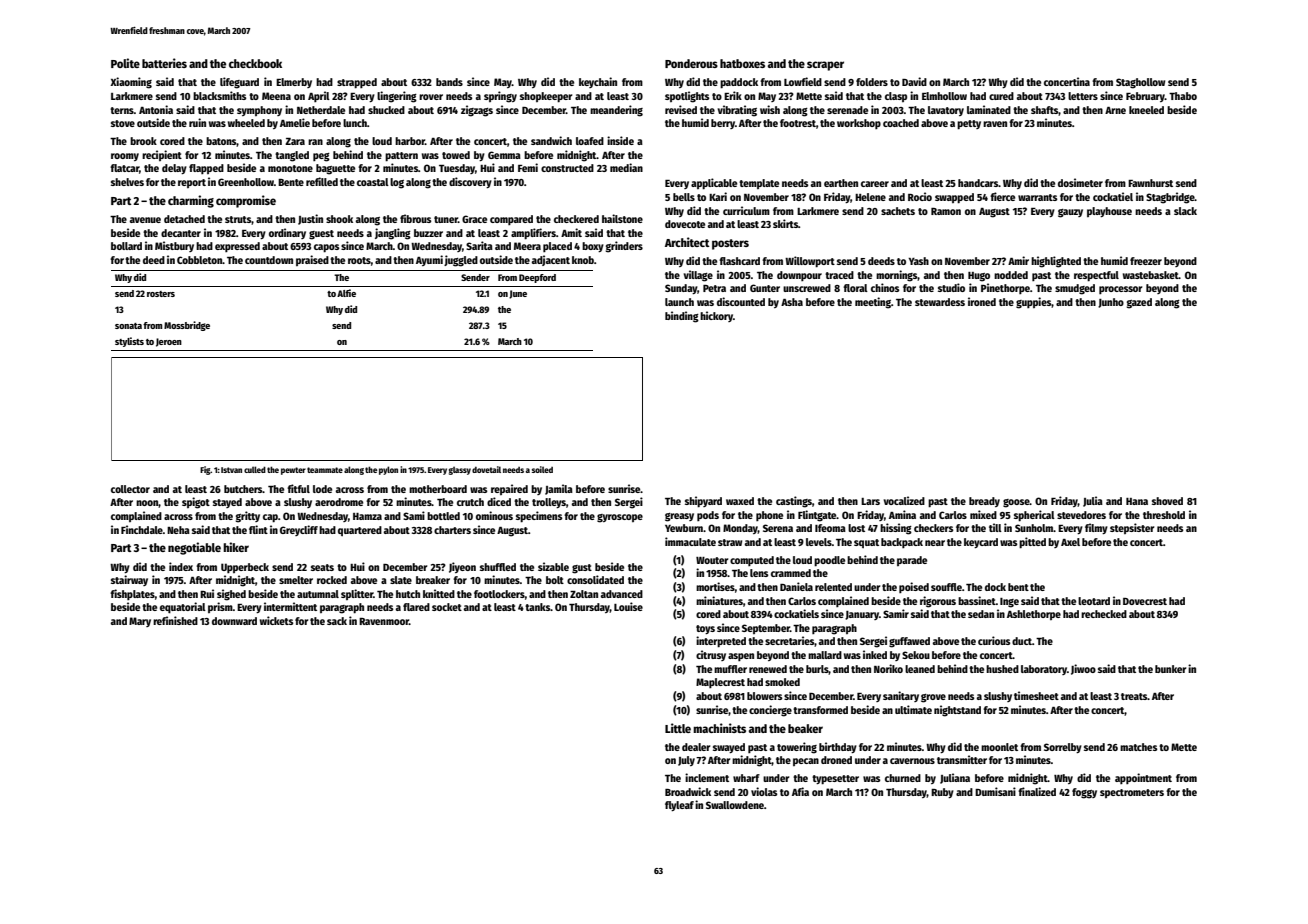 The height and width of the document is (924, 1308). I want to click on curriculum, so click(746, 210).
